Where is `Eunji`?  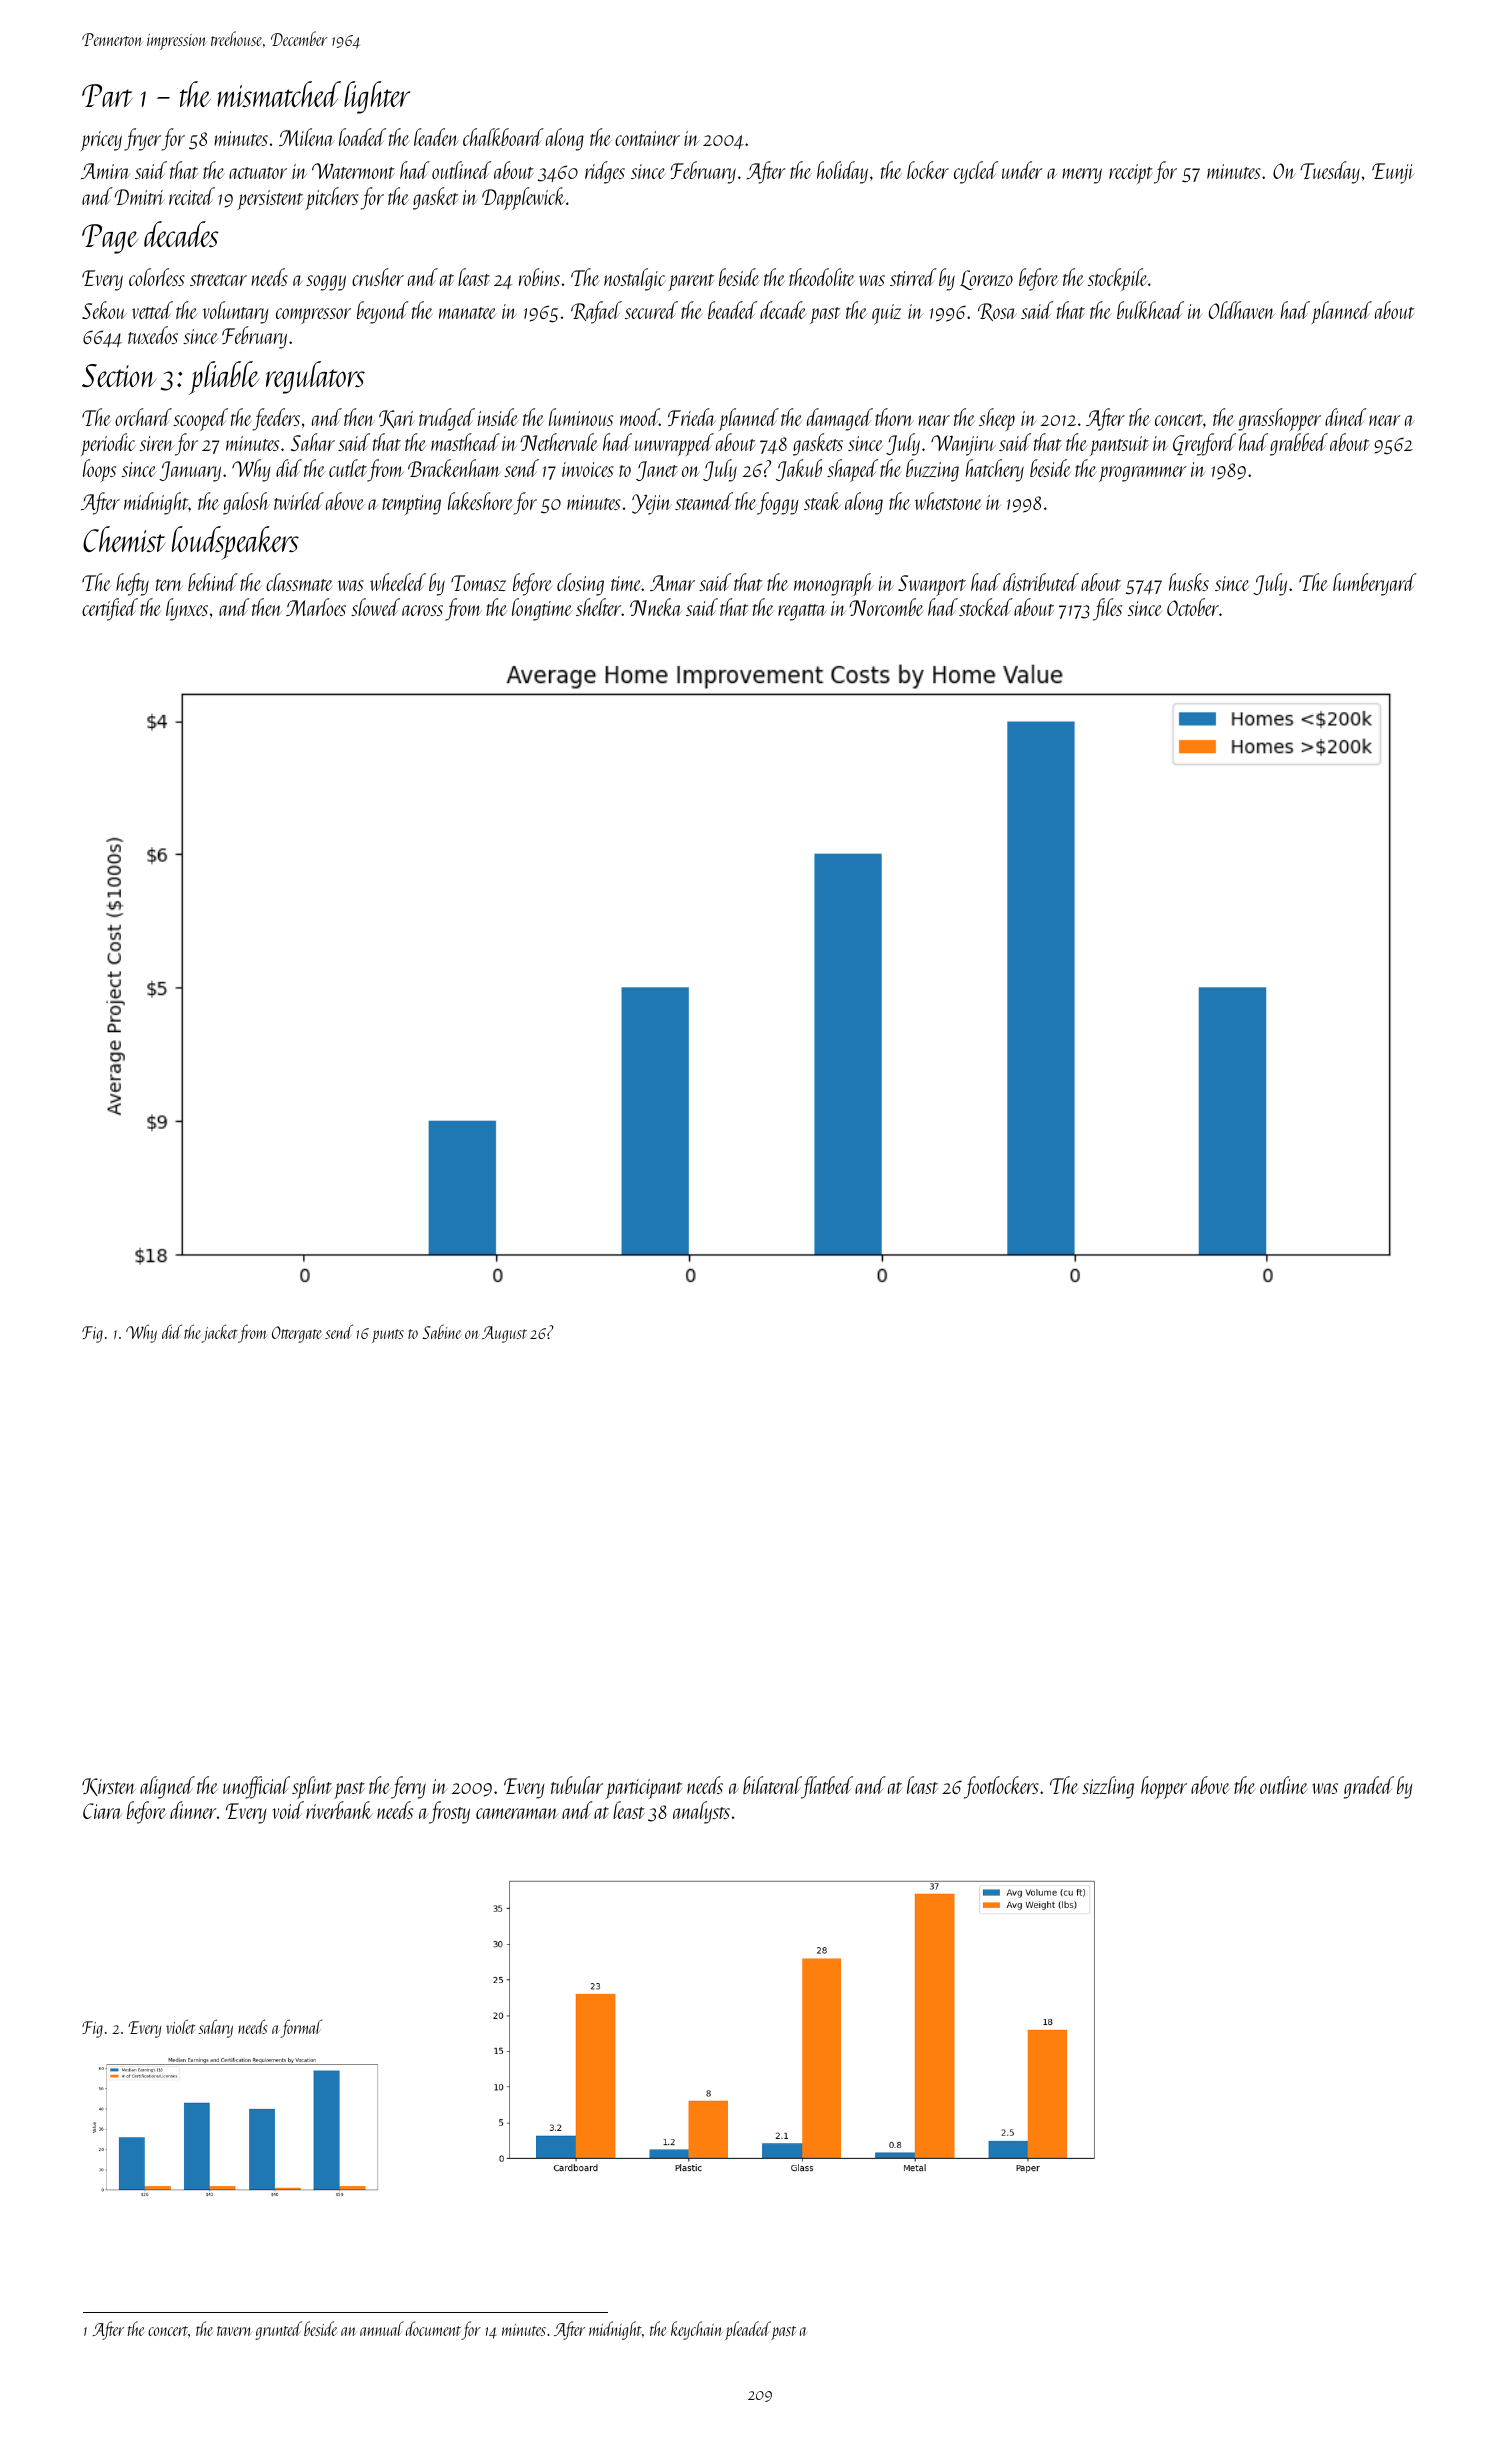 Eunji is located at coordinates (1393, 173).
